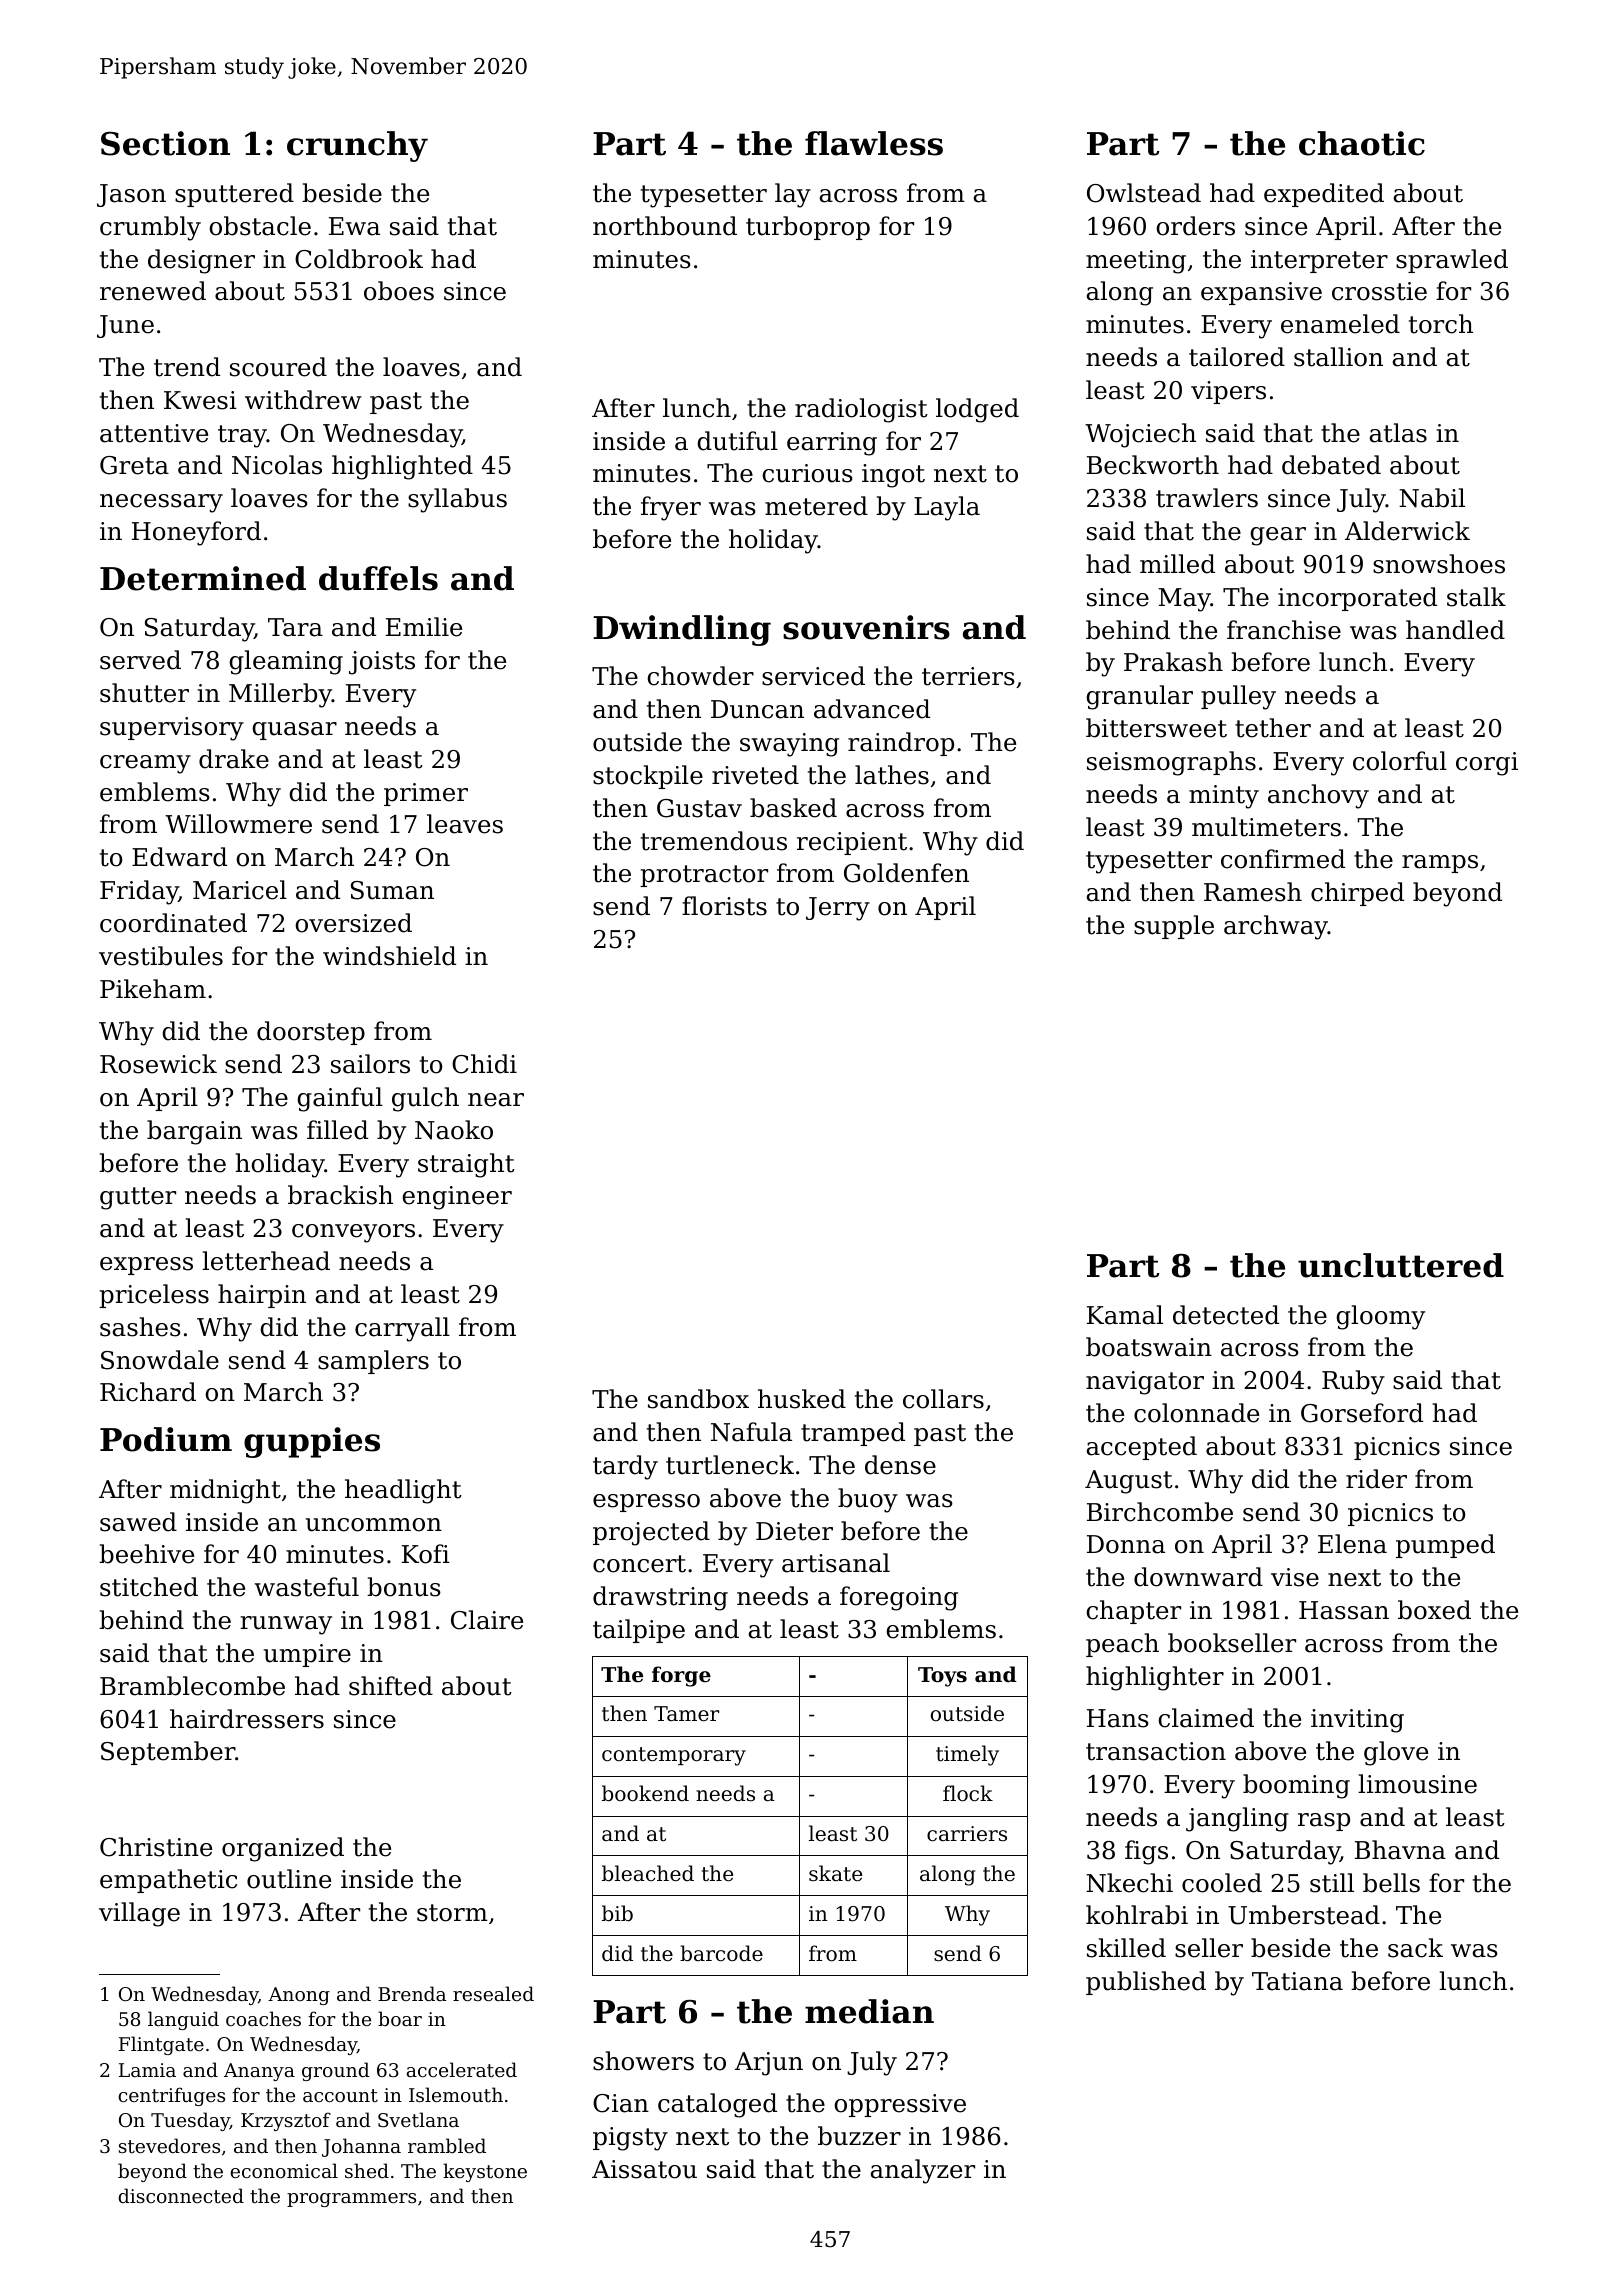 The image size is (1620, 2292). What do you see at coordinates (1206, 1718) in the screenshot?
I see `claimed` at bounding box center [1206, 1718].
